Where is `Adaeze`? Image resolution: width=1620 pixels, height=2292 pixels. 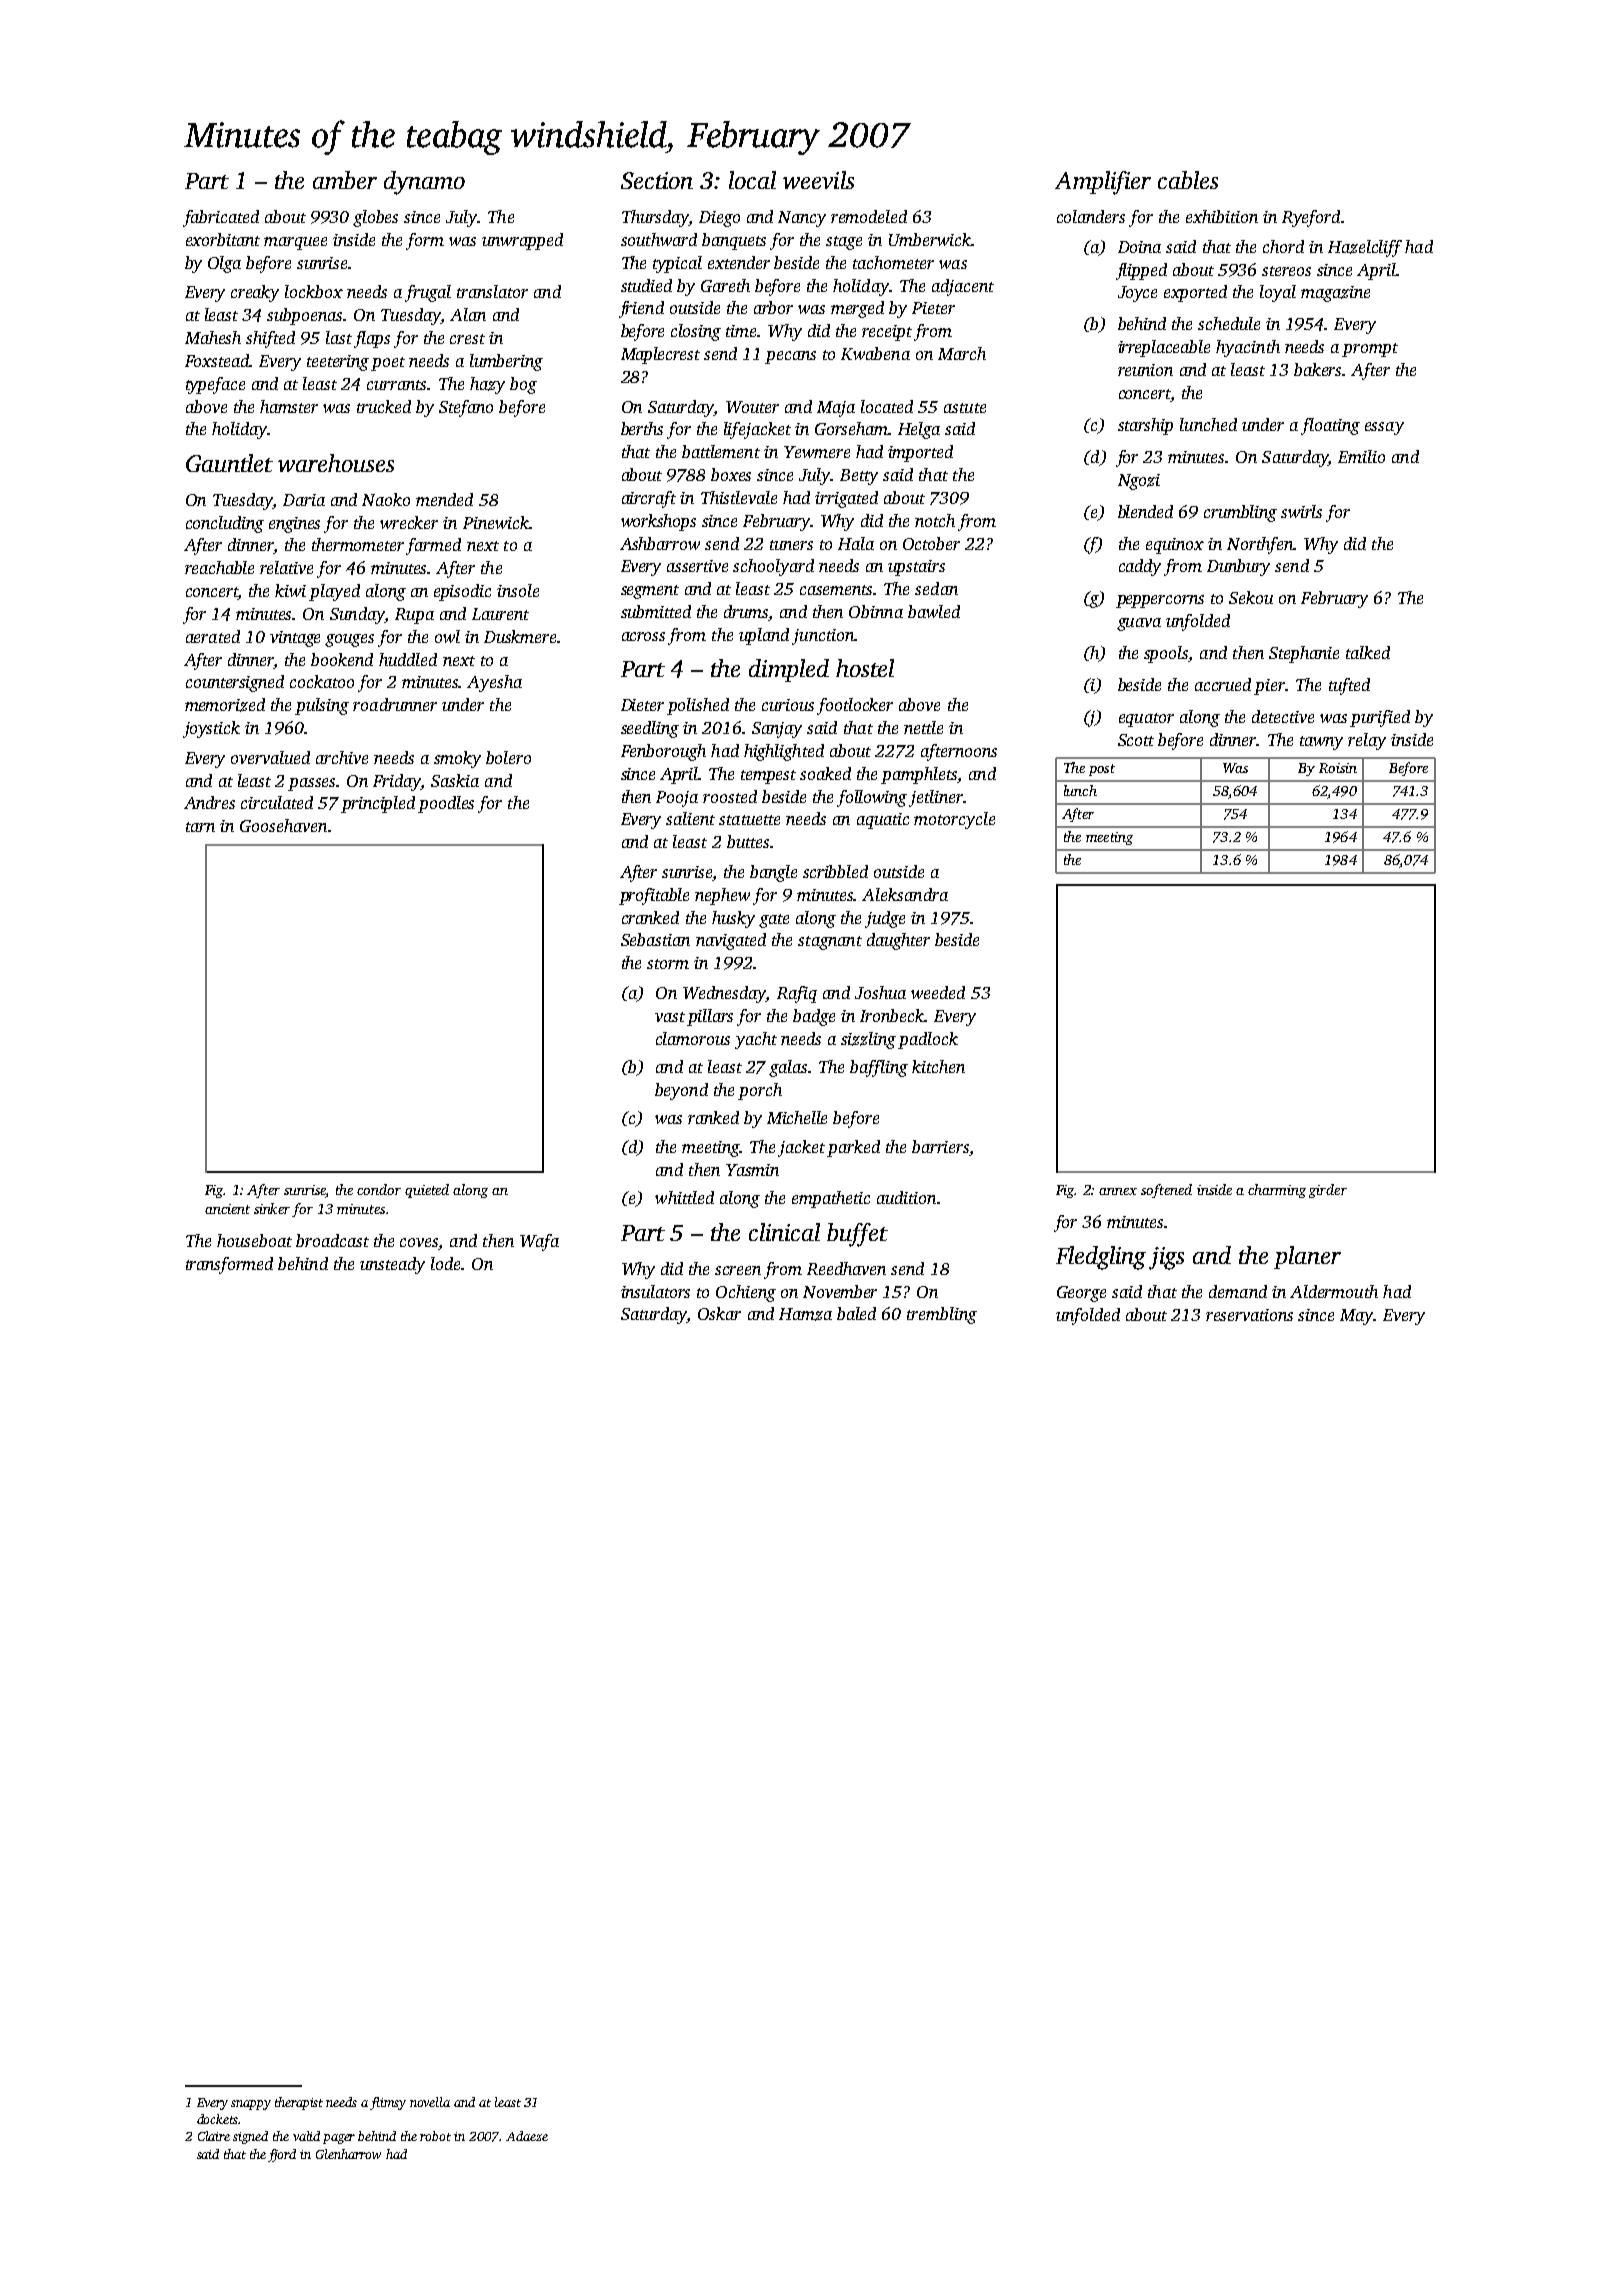
Adaeze is located at coordinates (527, 2136).
